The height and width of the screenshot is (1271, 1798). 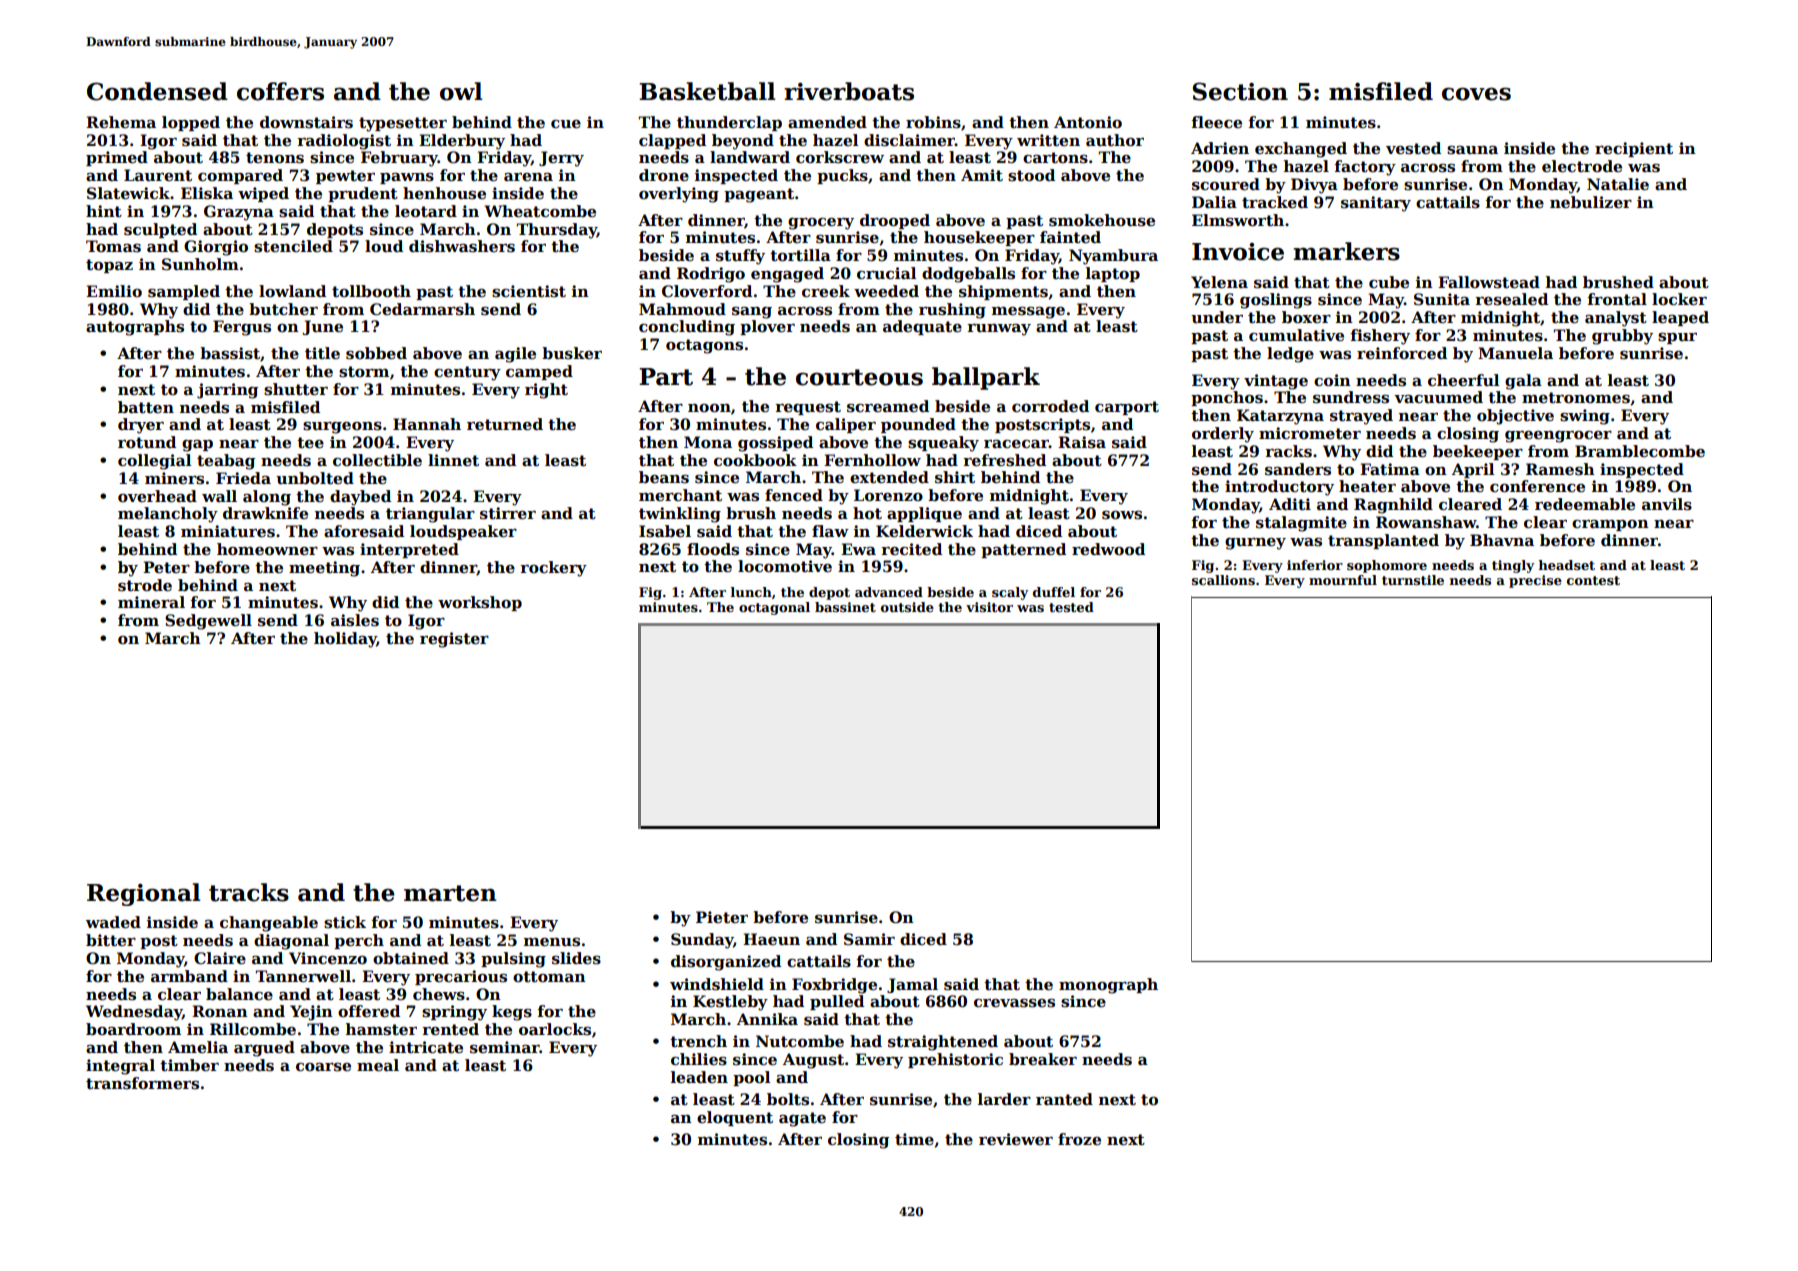 I want to click on pucks, so click(x=842, y=176).
